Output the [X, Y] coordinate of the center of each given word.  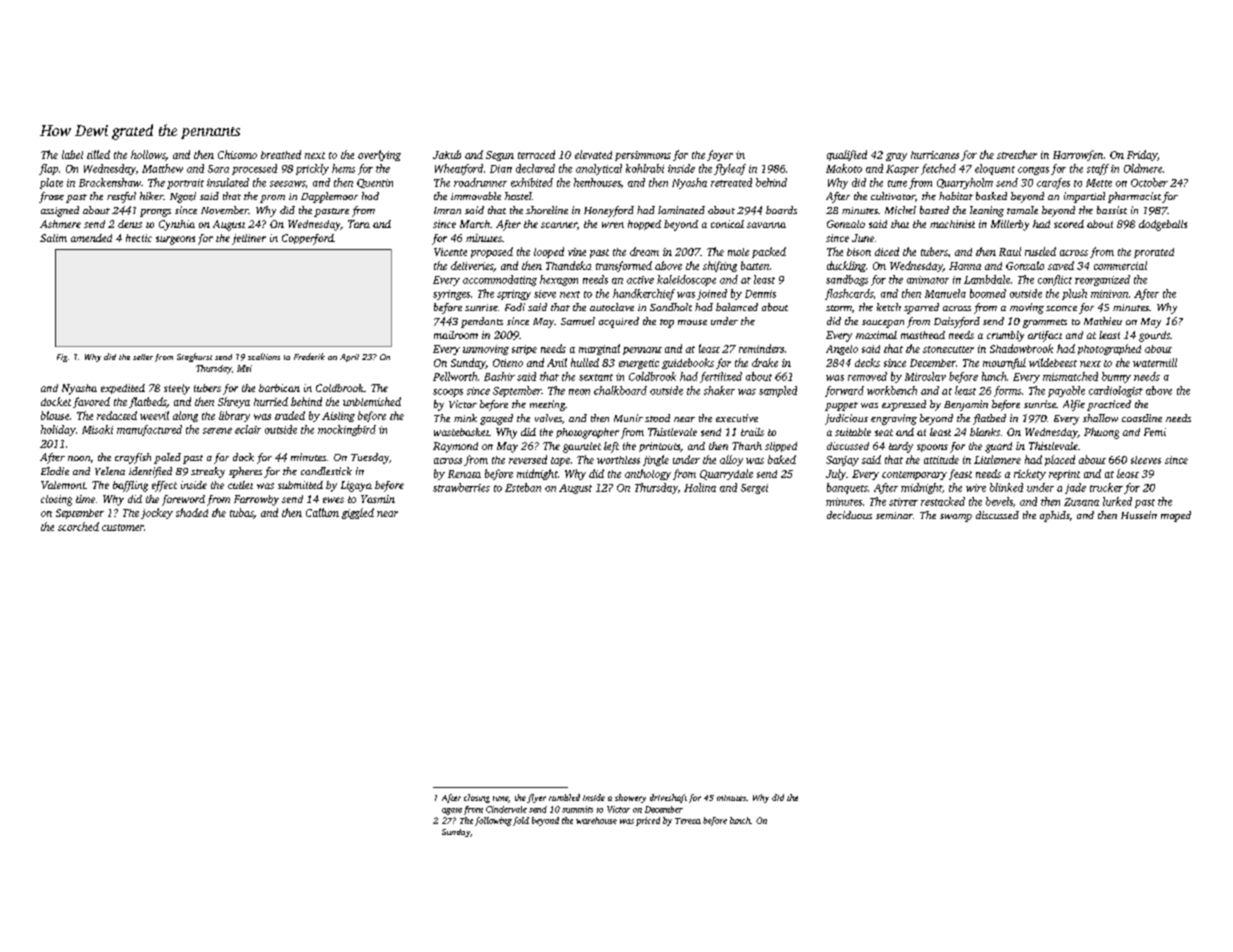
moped [1176, 516]
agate [452, 811]
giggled [358, 513]
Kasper [902, 170]
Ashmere [60, 224]
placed [1060, 460]
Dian [501, 169]
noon [79, 458]
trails [752, 432]
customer [123, 527]
